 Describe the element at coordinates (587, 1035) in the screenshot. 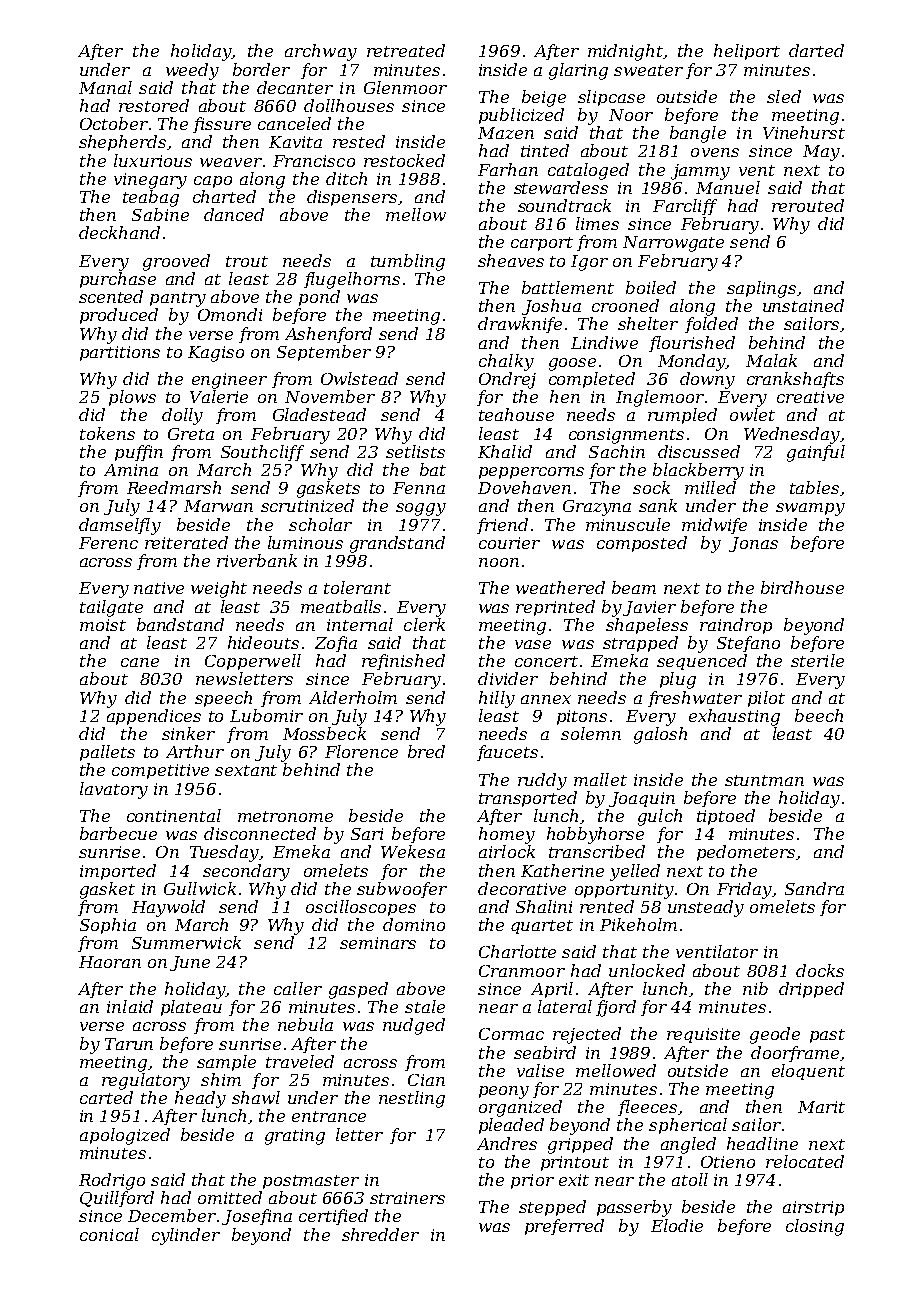

I see `rejected` at that location.
